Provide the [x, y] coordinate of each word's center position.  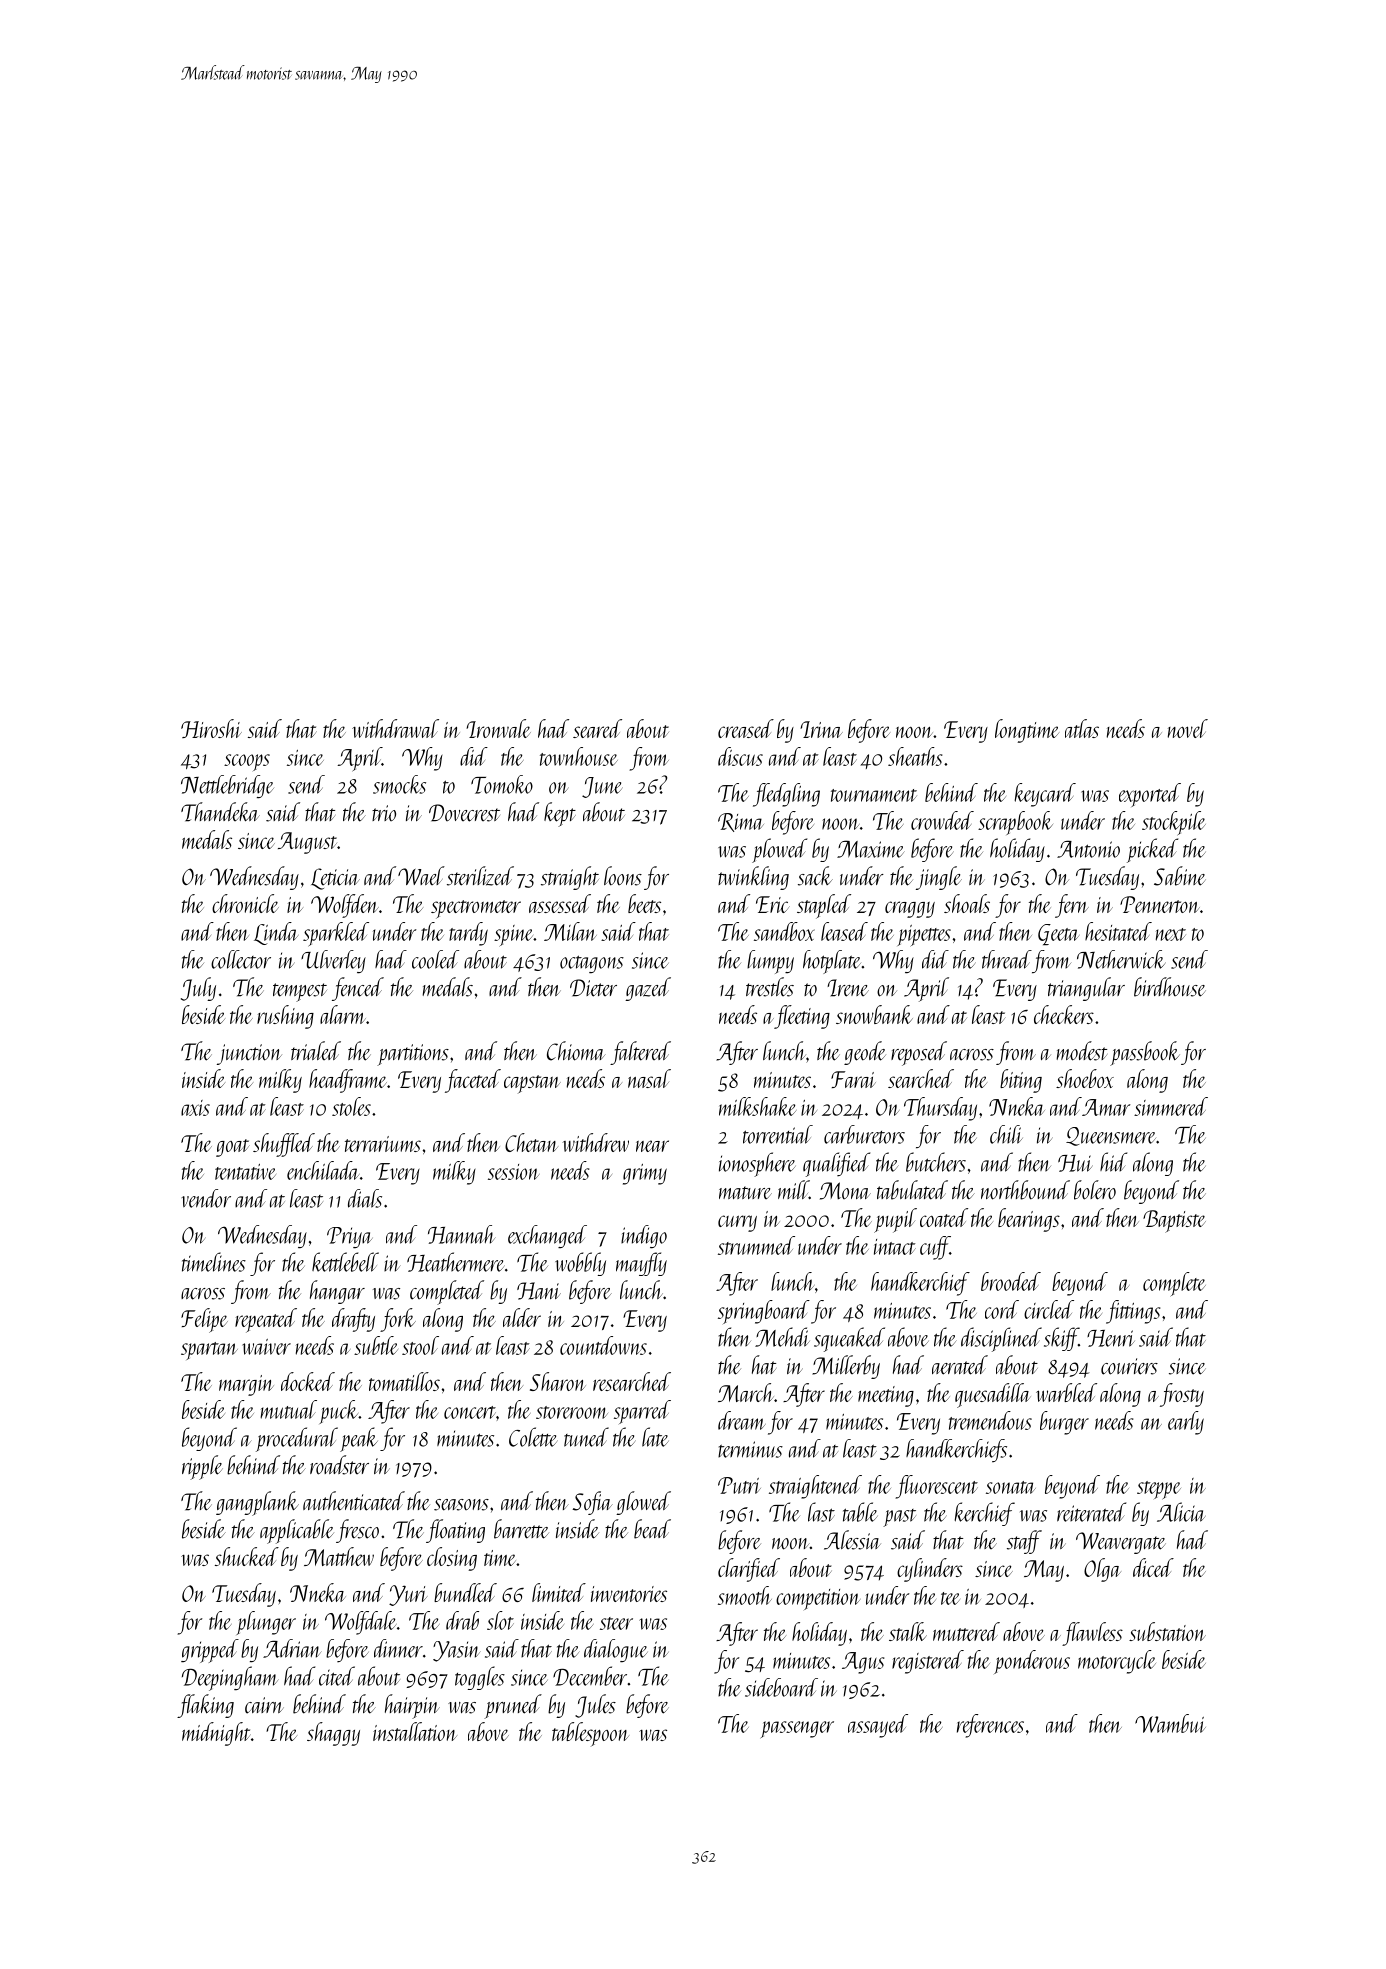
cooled [435, 959]
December [590, 1676]
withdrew [595, 1142]
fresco [357, 1531]
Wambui [1170, 1723]
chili [1006, 1134]
